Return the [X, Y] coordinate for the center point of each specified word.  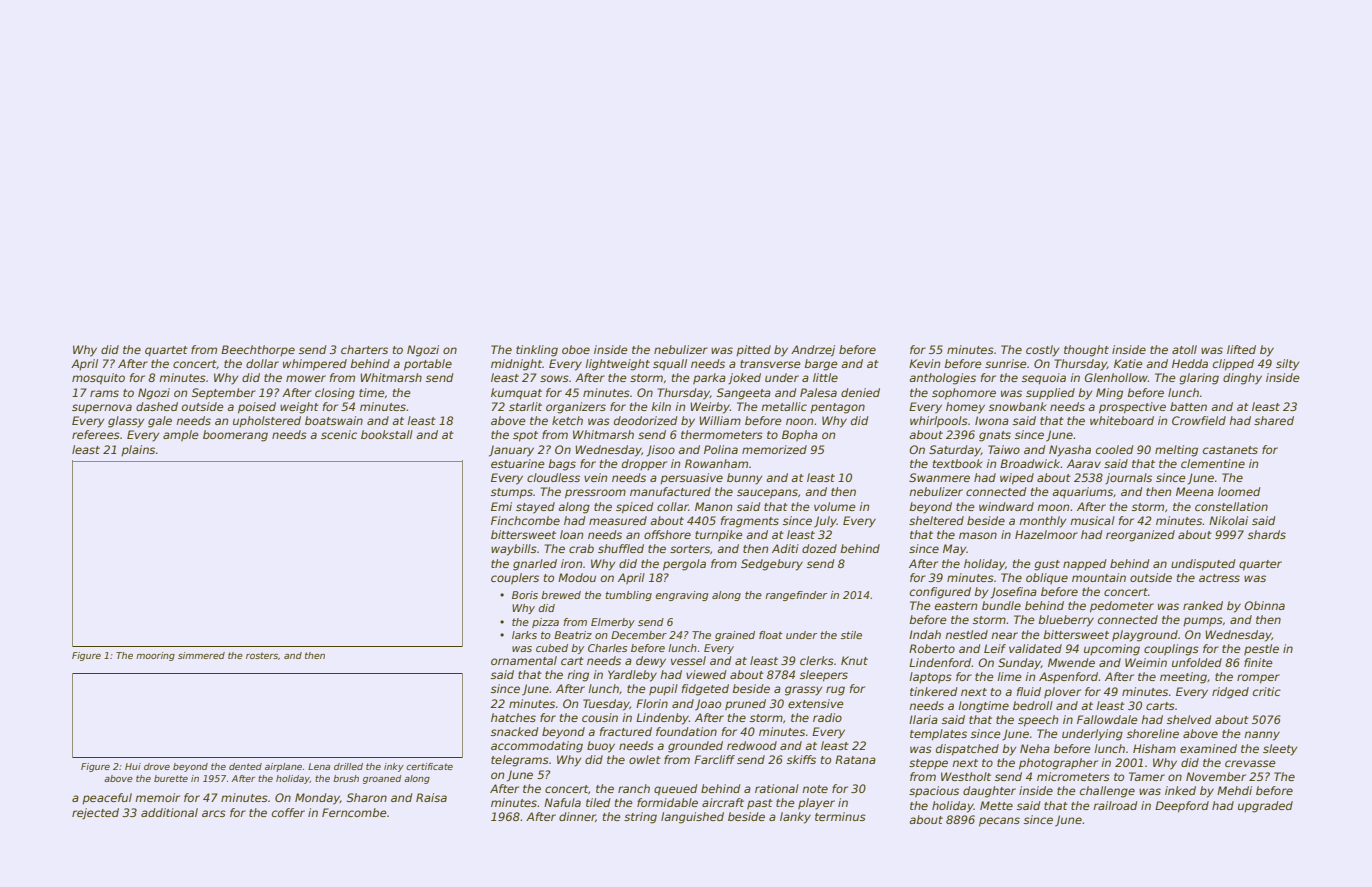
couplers [515, 578]
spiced [635, 508]
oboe [576, 349]
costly [1042, 351]
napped [1085, 565]
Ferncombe [354, 812]
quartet [166, 351]
